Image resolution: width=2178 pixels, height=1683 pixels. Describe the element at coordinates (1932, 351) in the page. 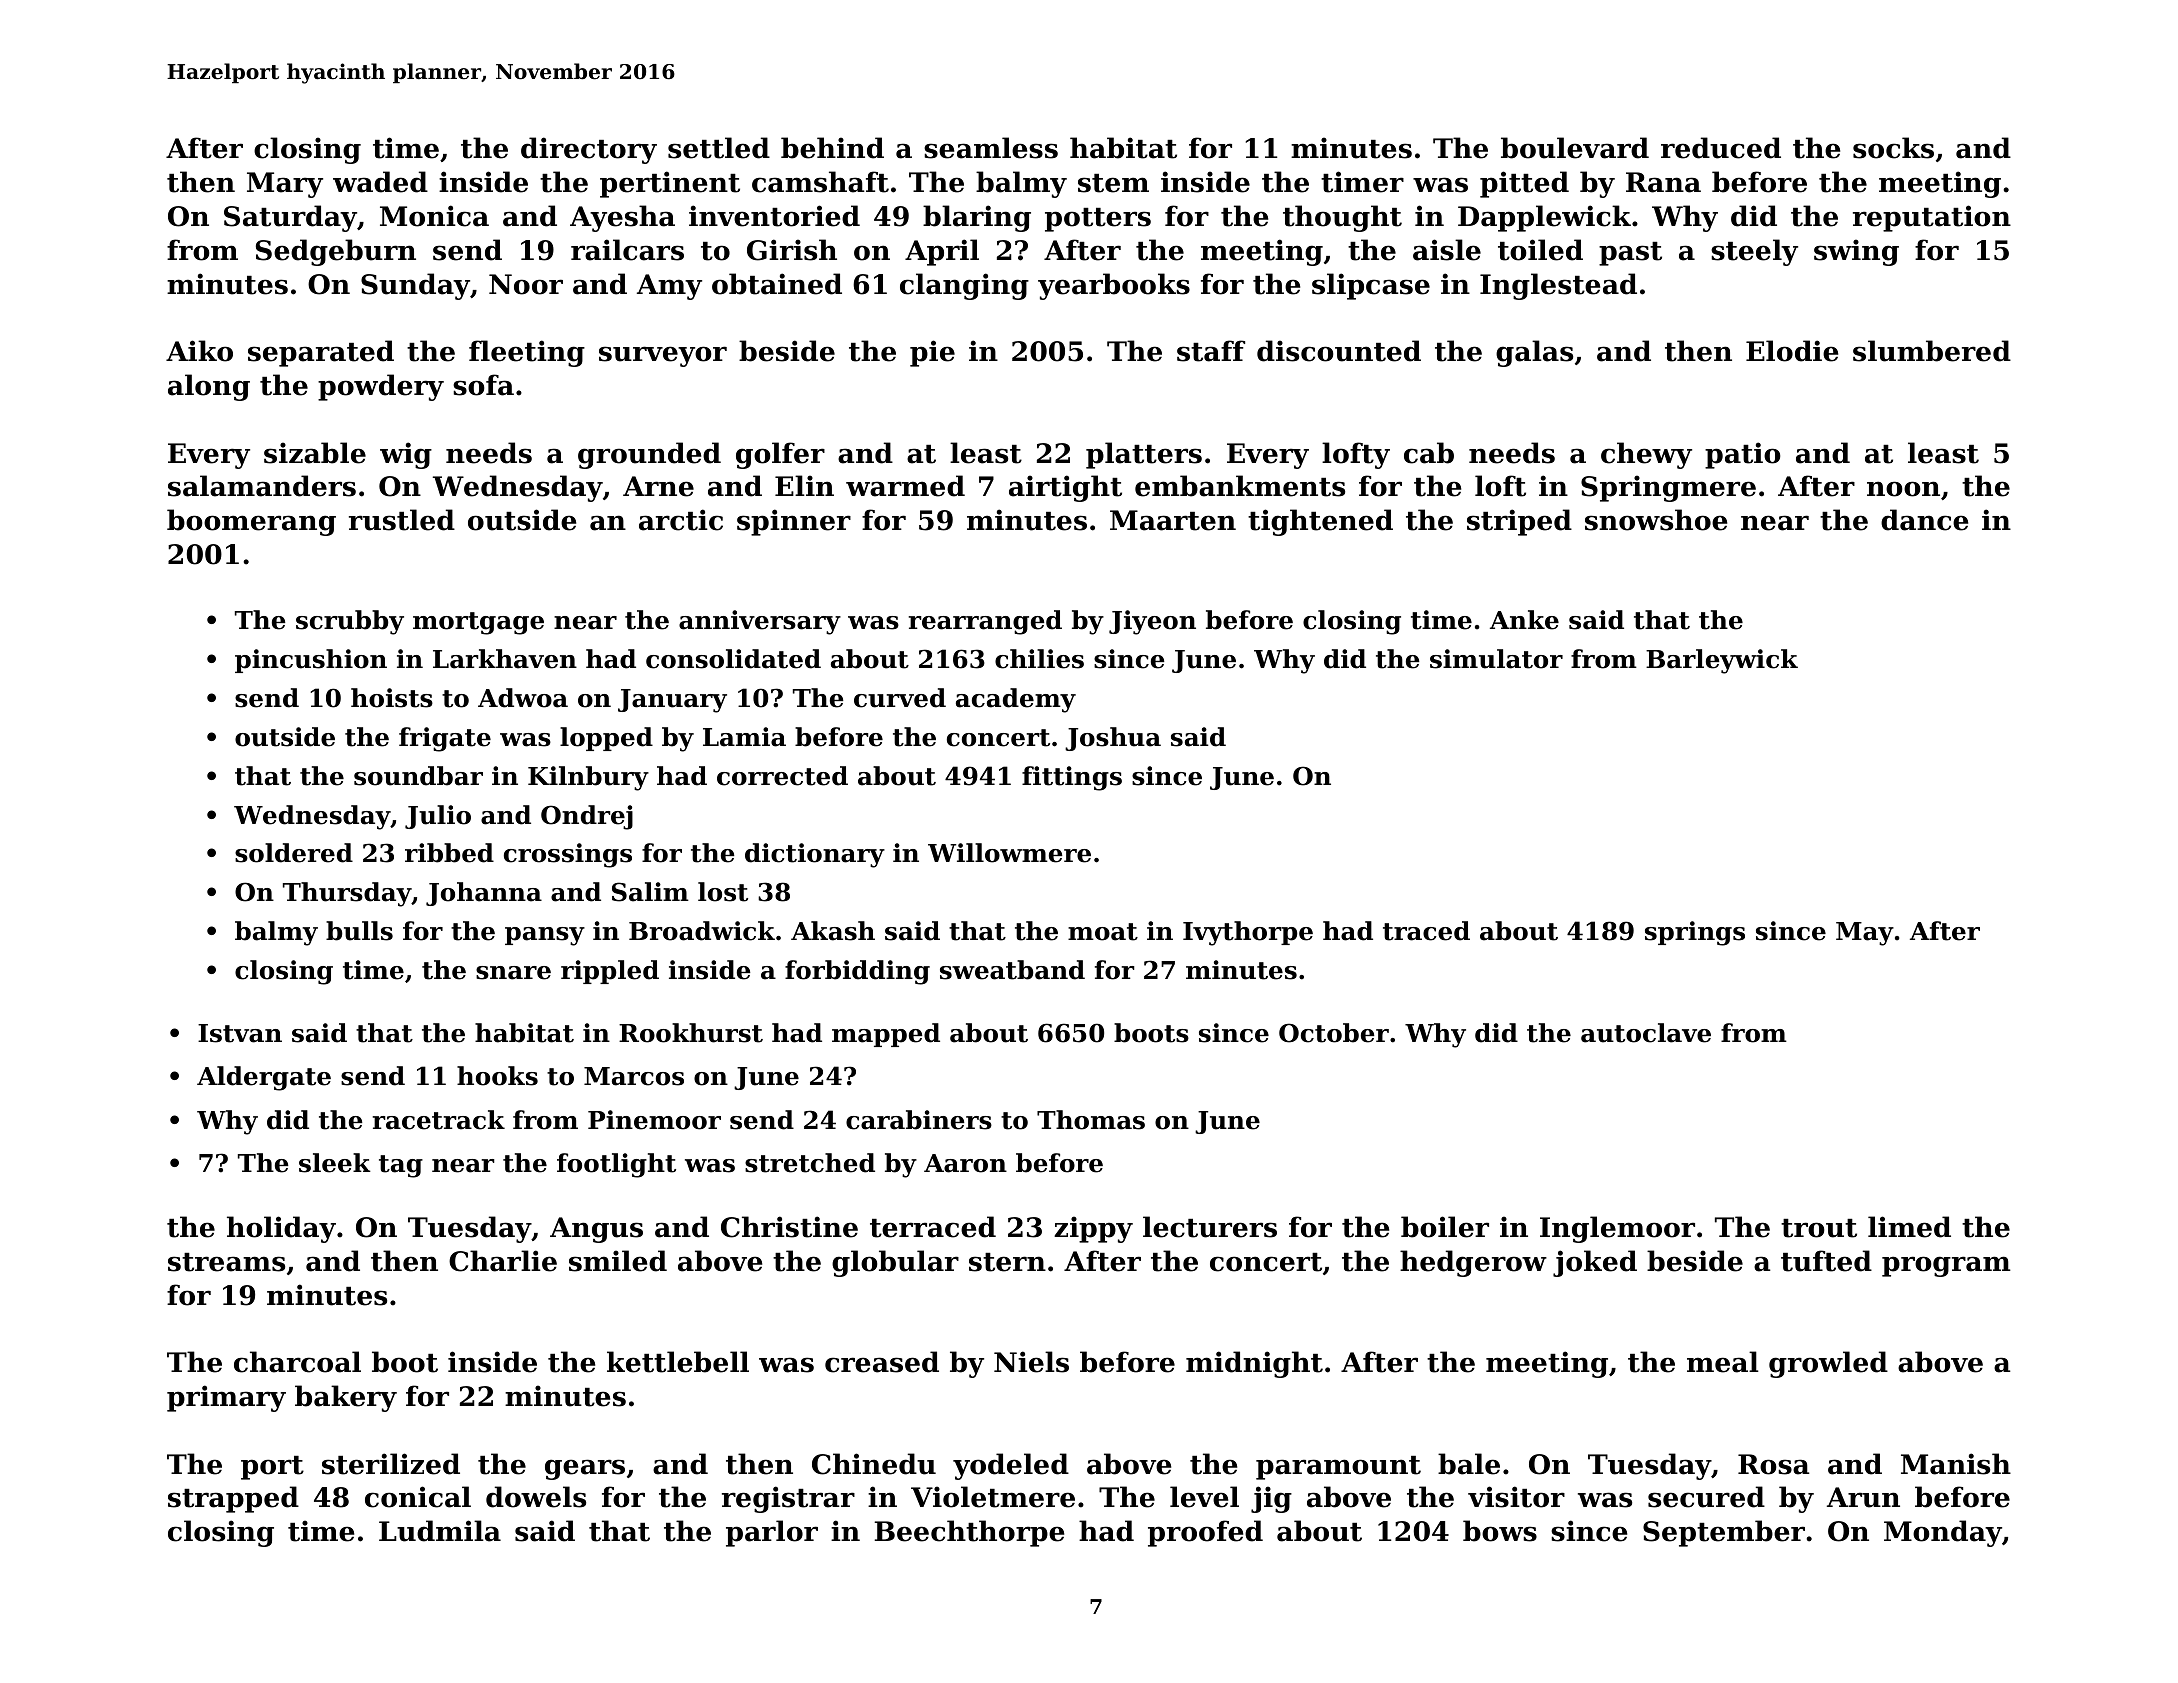

I see `slumbered` at that location.
